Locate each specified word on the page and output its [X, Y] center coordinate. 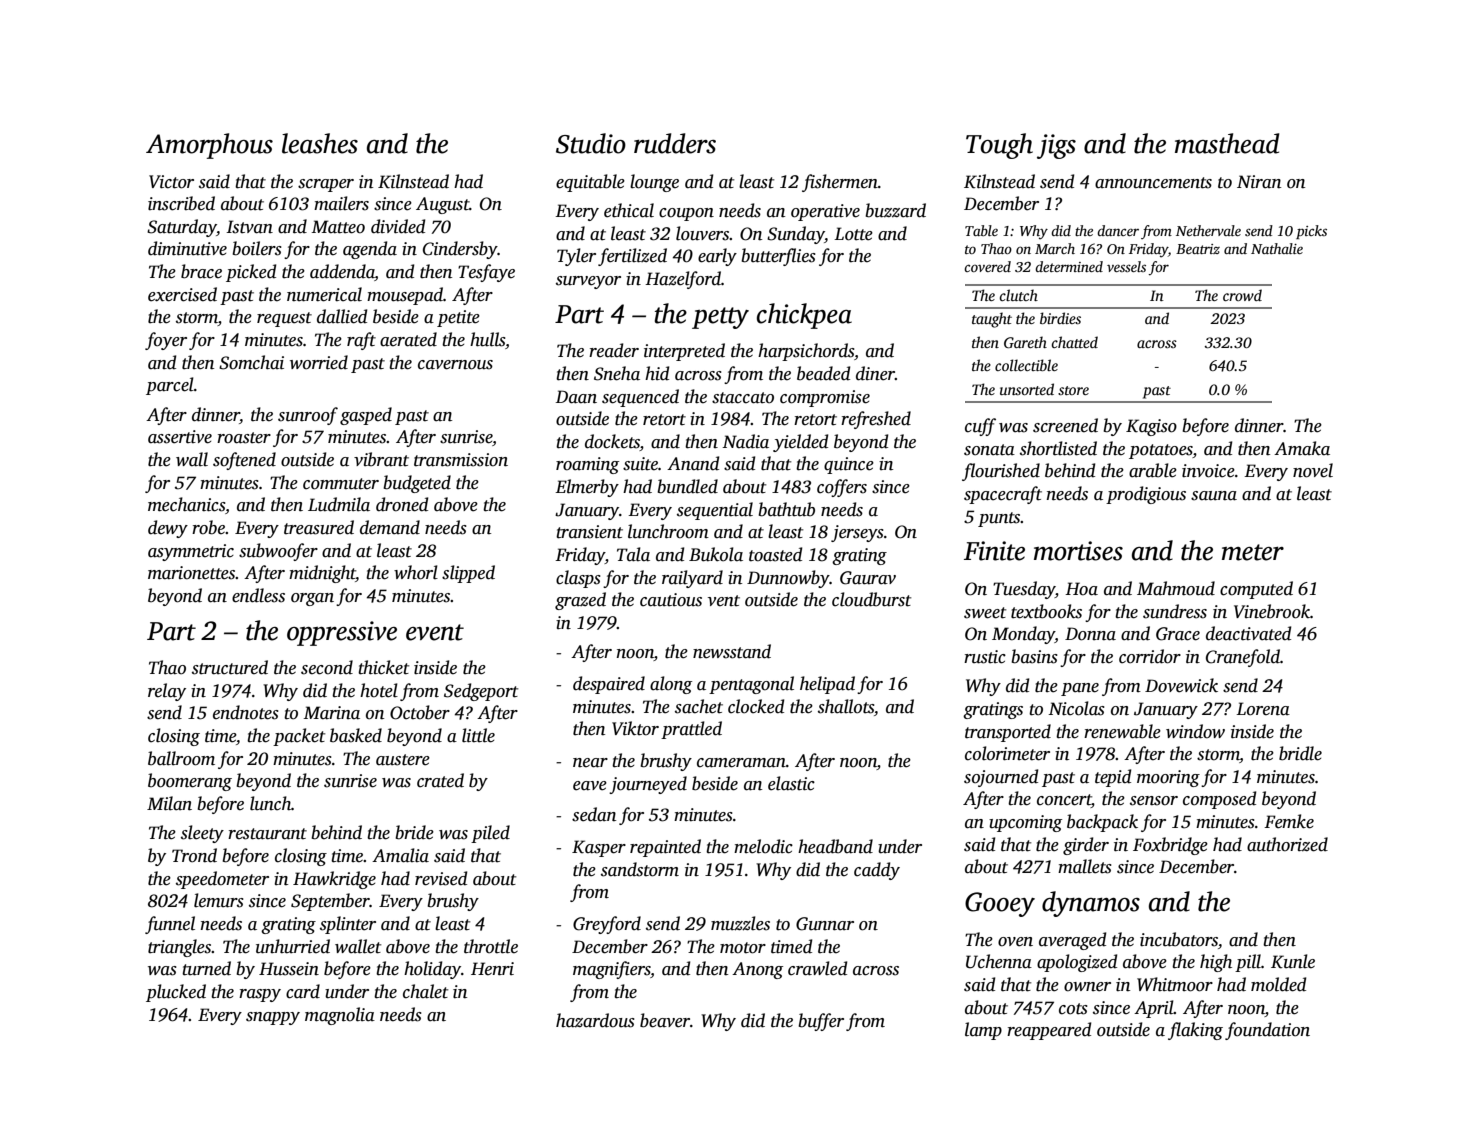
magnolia [340, 1016]
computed [1256, 590]
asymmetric [191, 552]
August [442, 205]
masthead [1227, 143]
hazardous [595, 1020]
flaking [1195, 1031]
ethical [629, 210]
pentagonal [751, 685]
